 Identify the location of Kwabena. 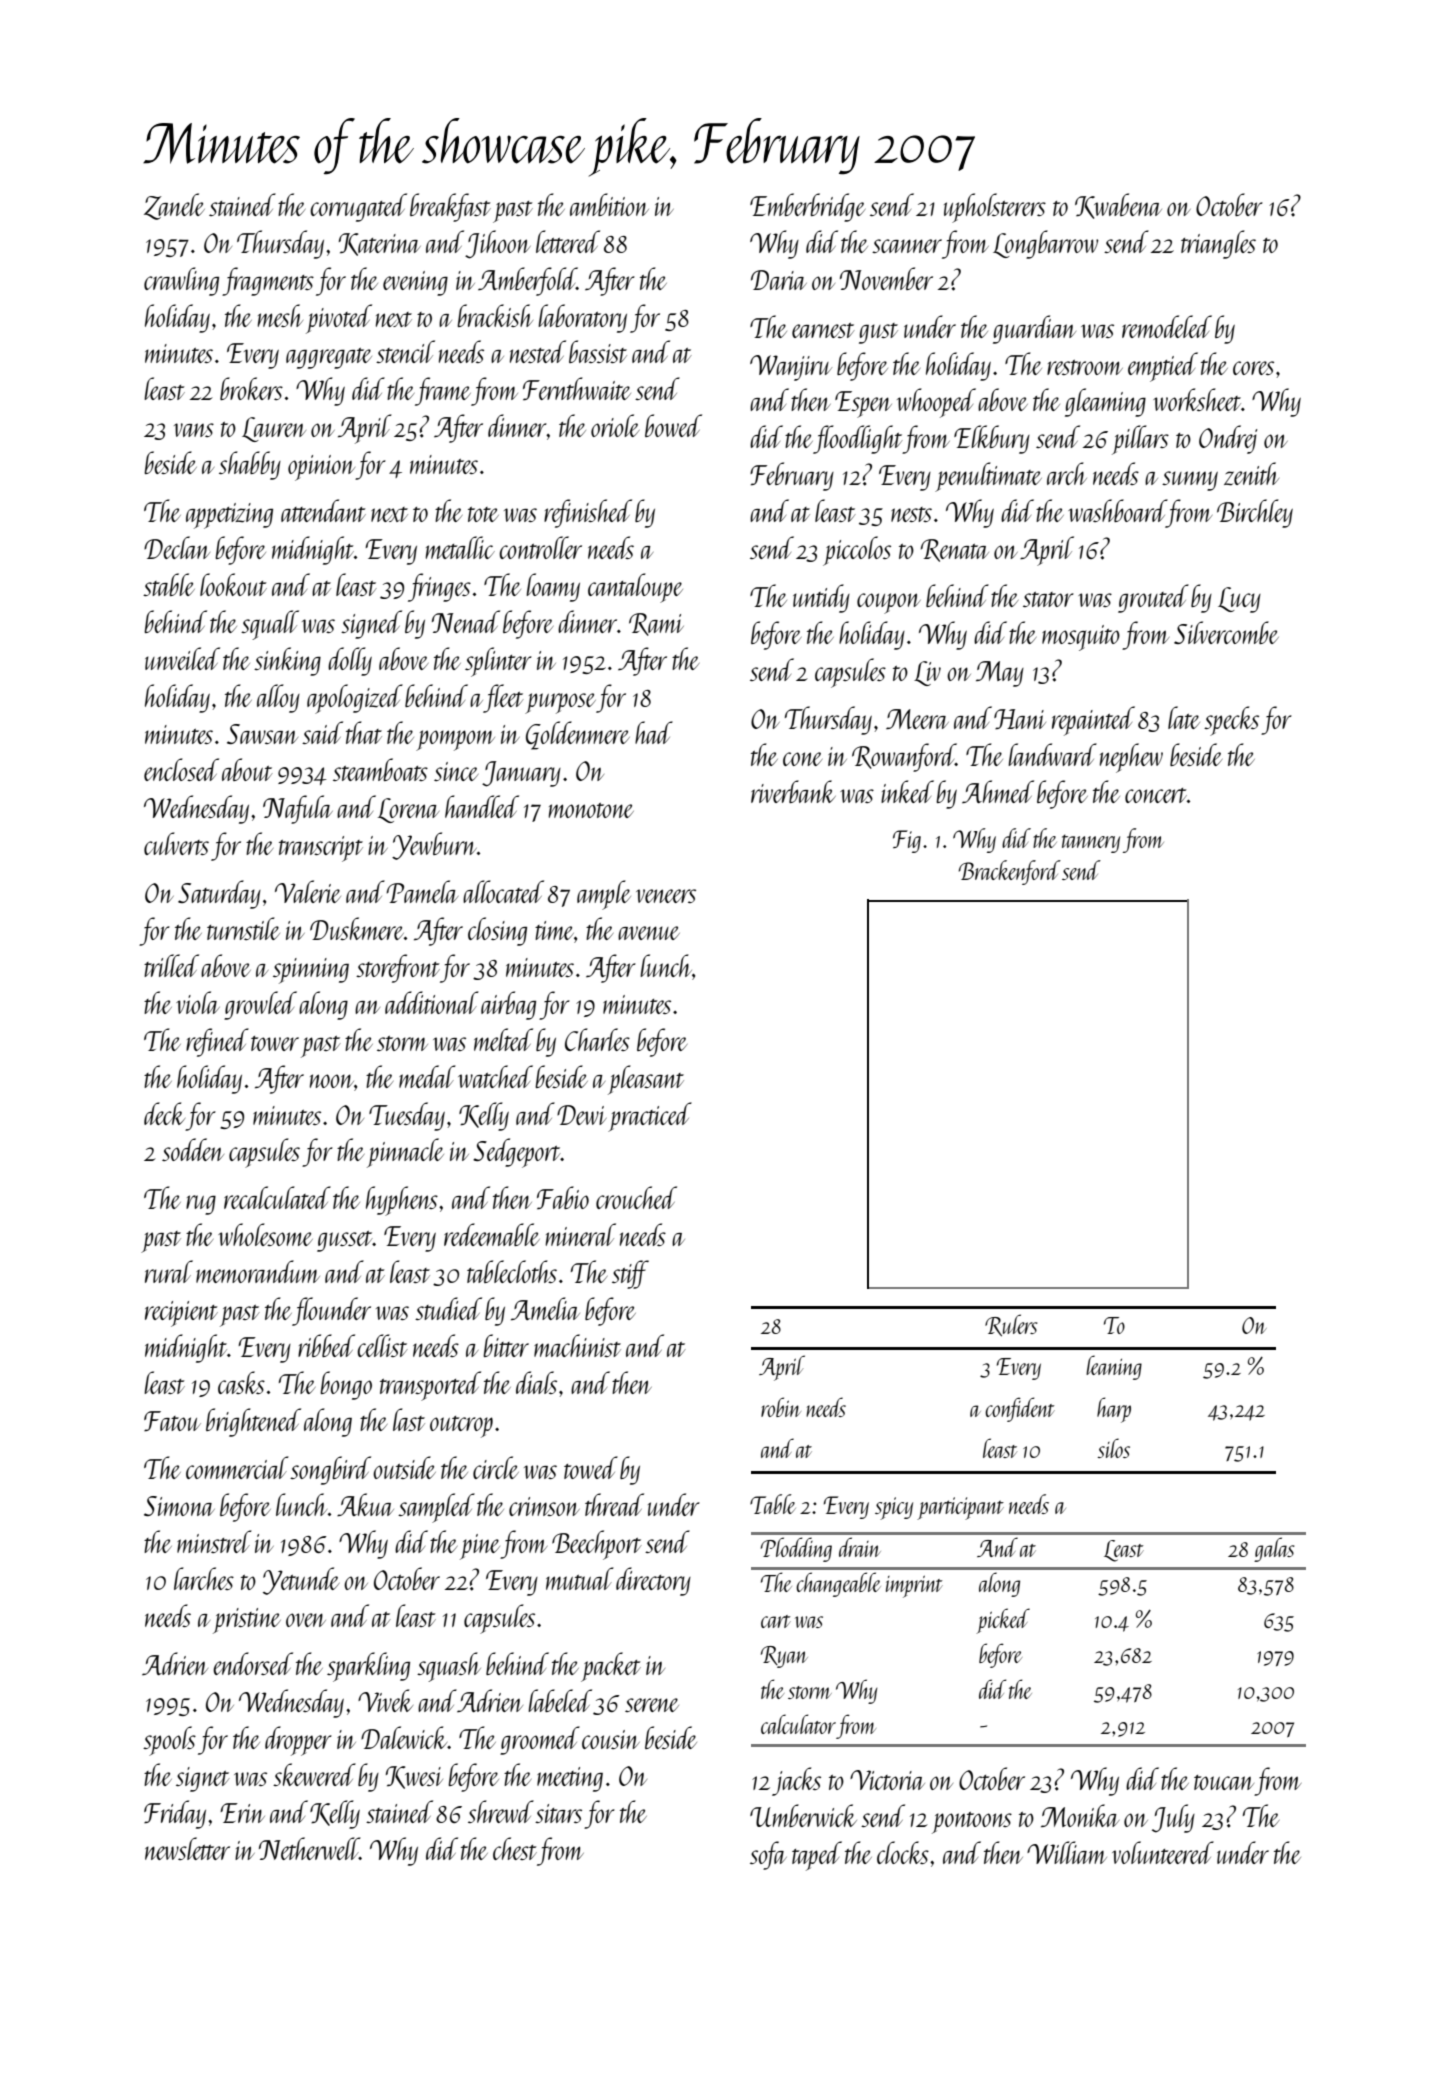
(1118, 206).
